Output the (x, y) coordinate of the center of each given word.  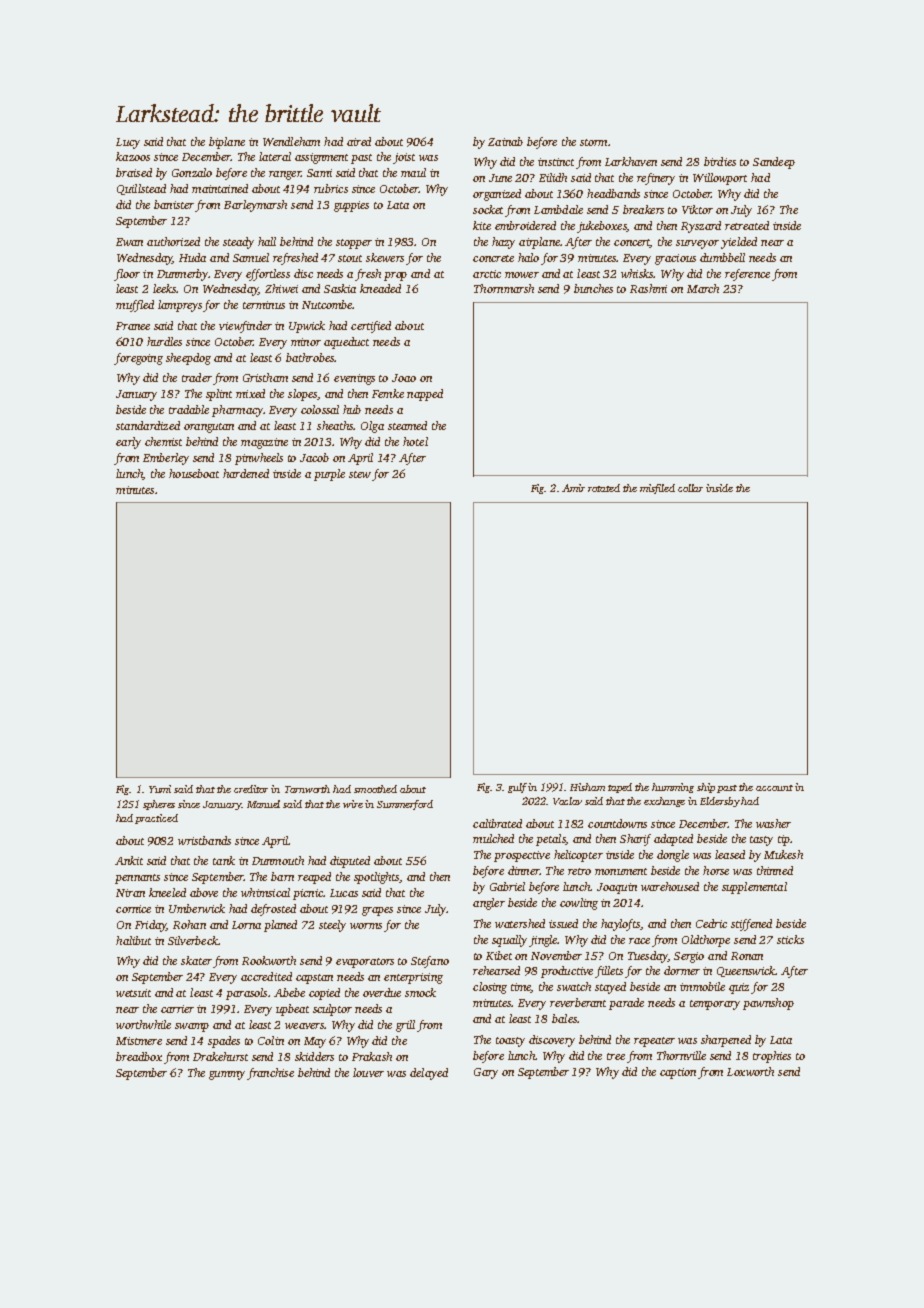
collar (690, 488)
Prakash (372, 1056)
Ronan (747, 956)
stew (360, 474)
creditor (251, 789)
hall (267, 241)
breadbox (139, 1056)
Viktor (697, 209)
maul (413, 172)
